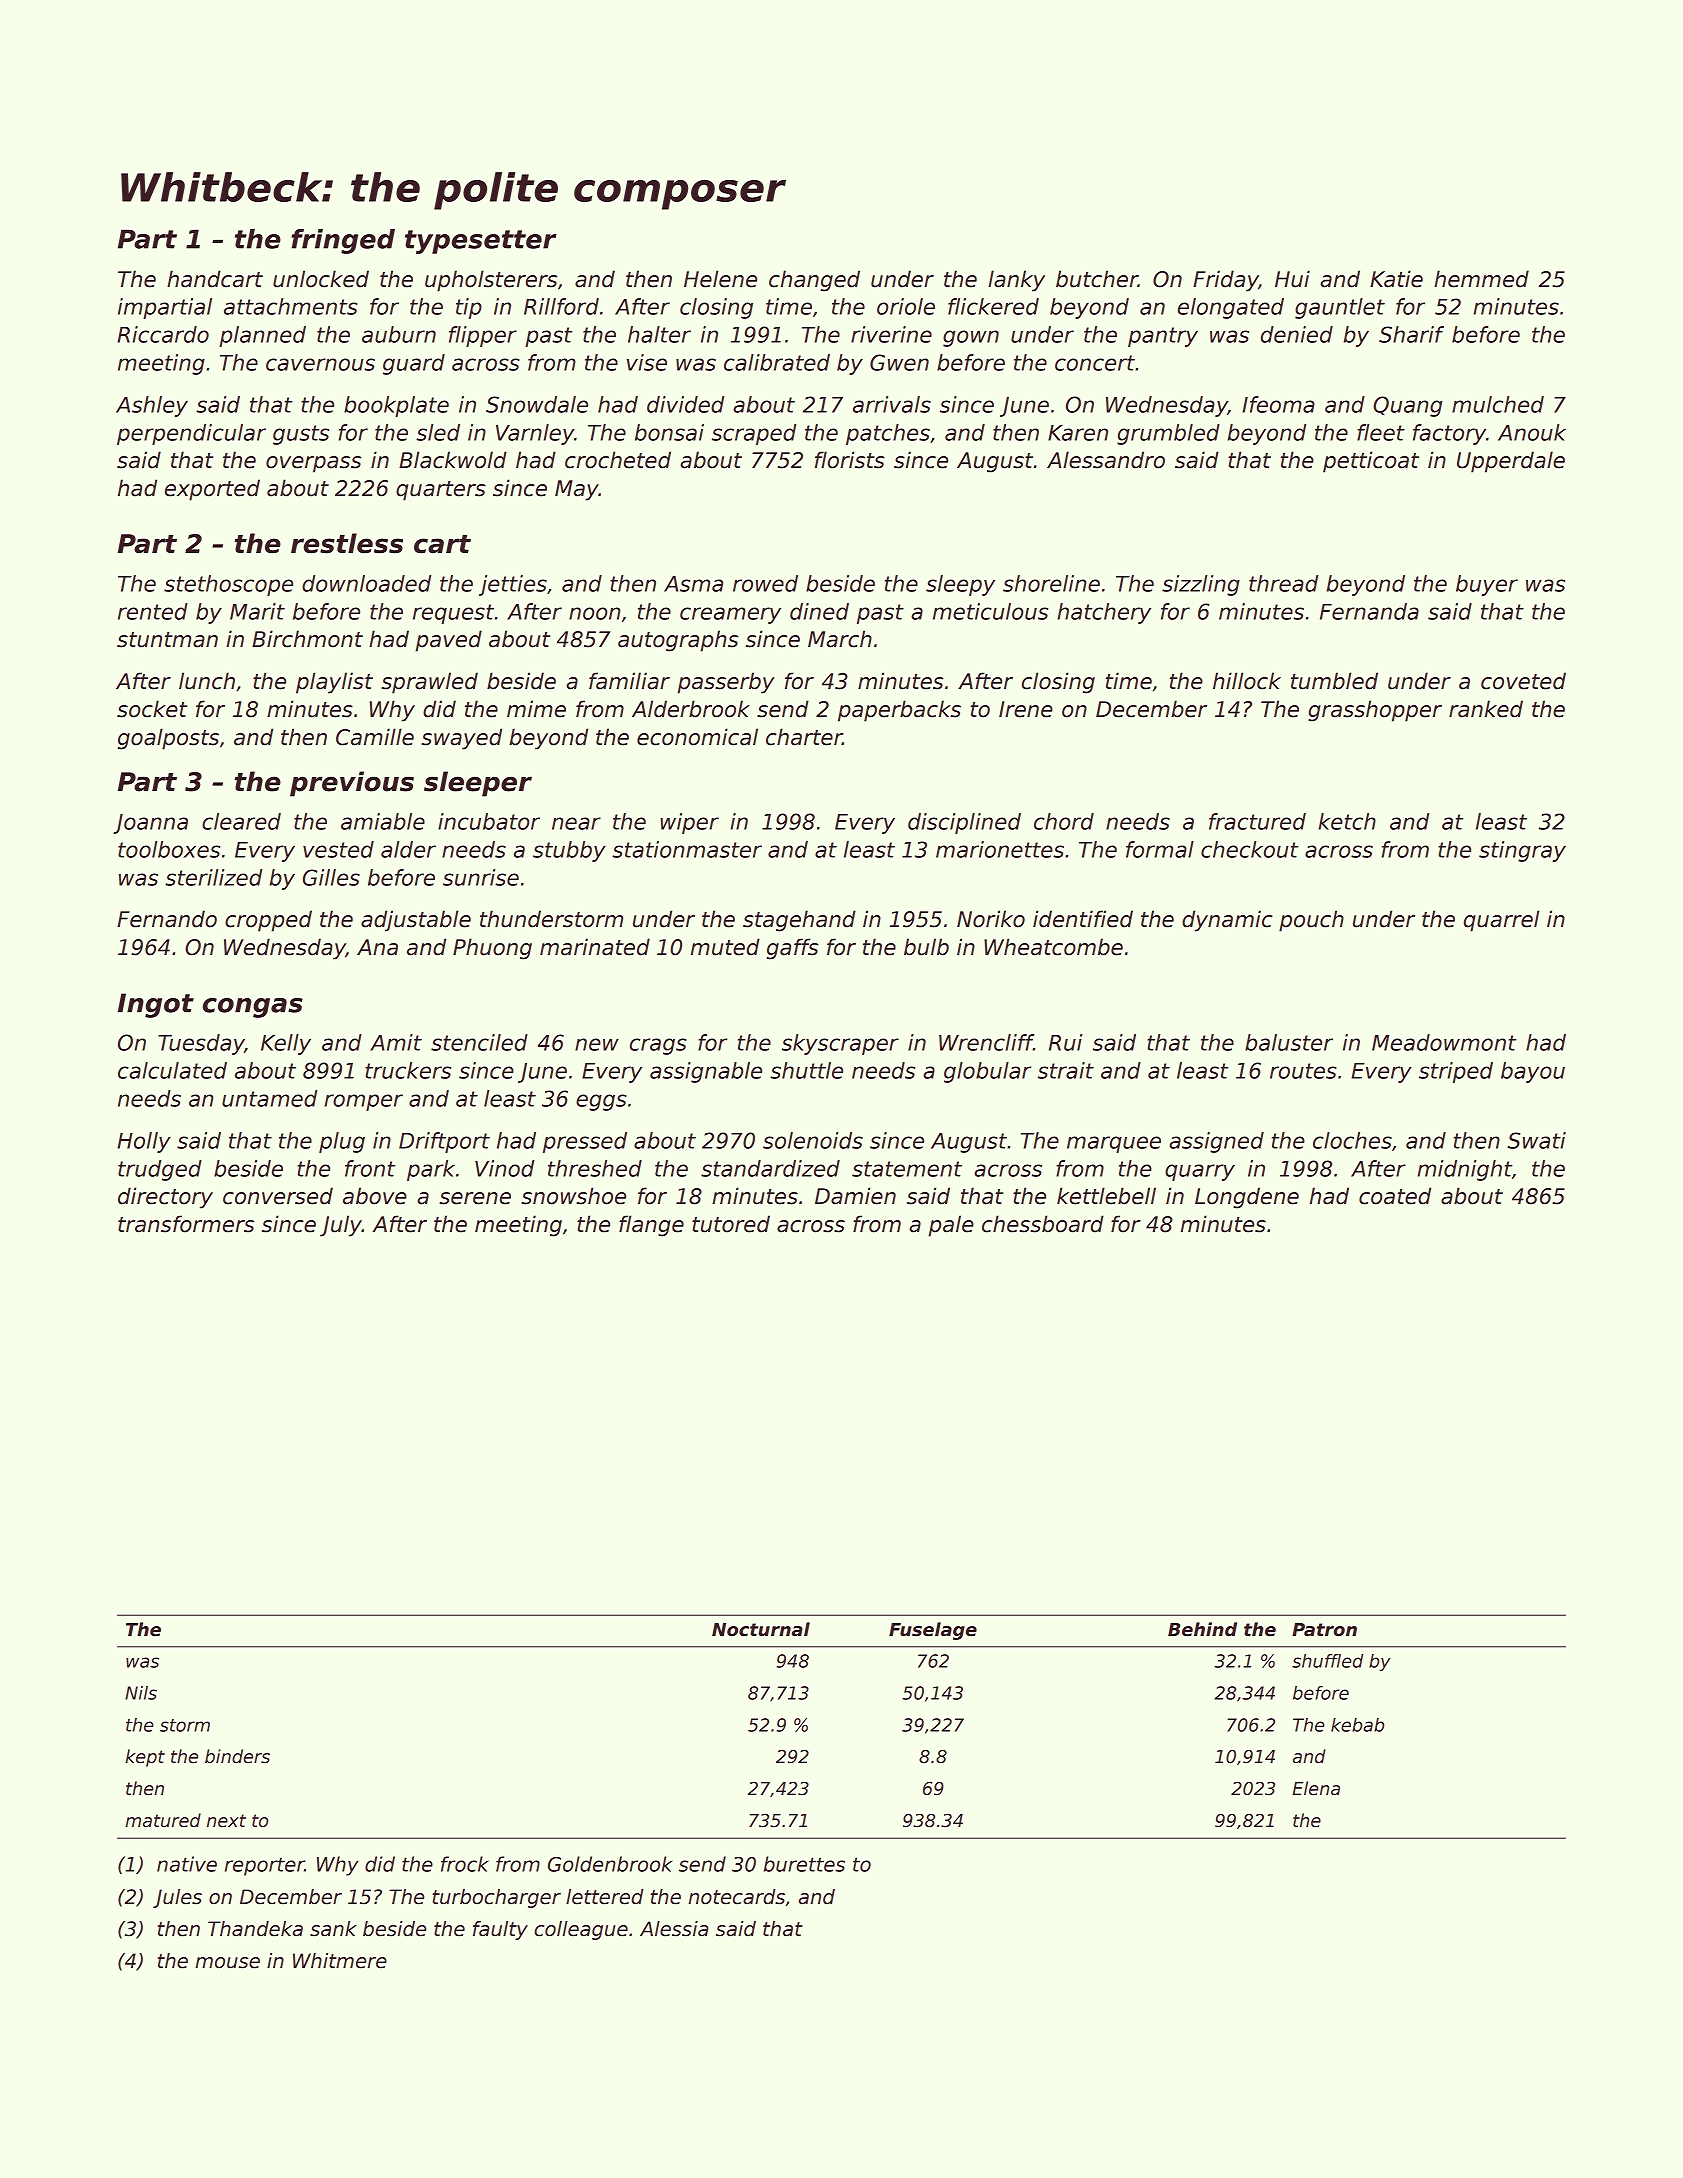 The image size is (1683, 2178). Describe the element at coordinates (1297, 334) in the screenshot. I see `denied` at that location.
